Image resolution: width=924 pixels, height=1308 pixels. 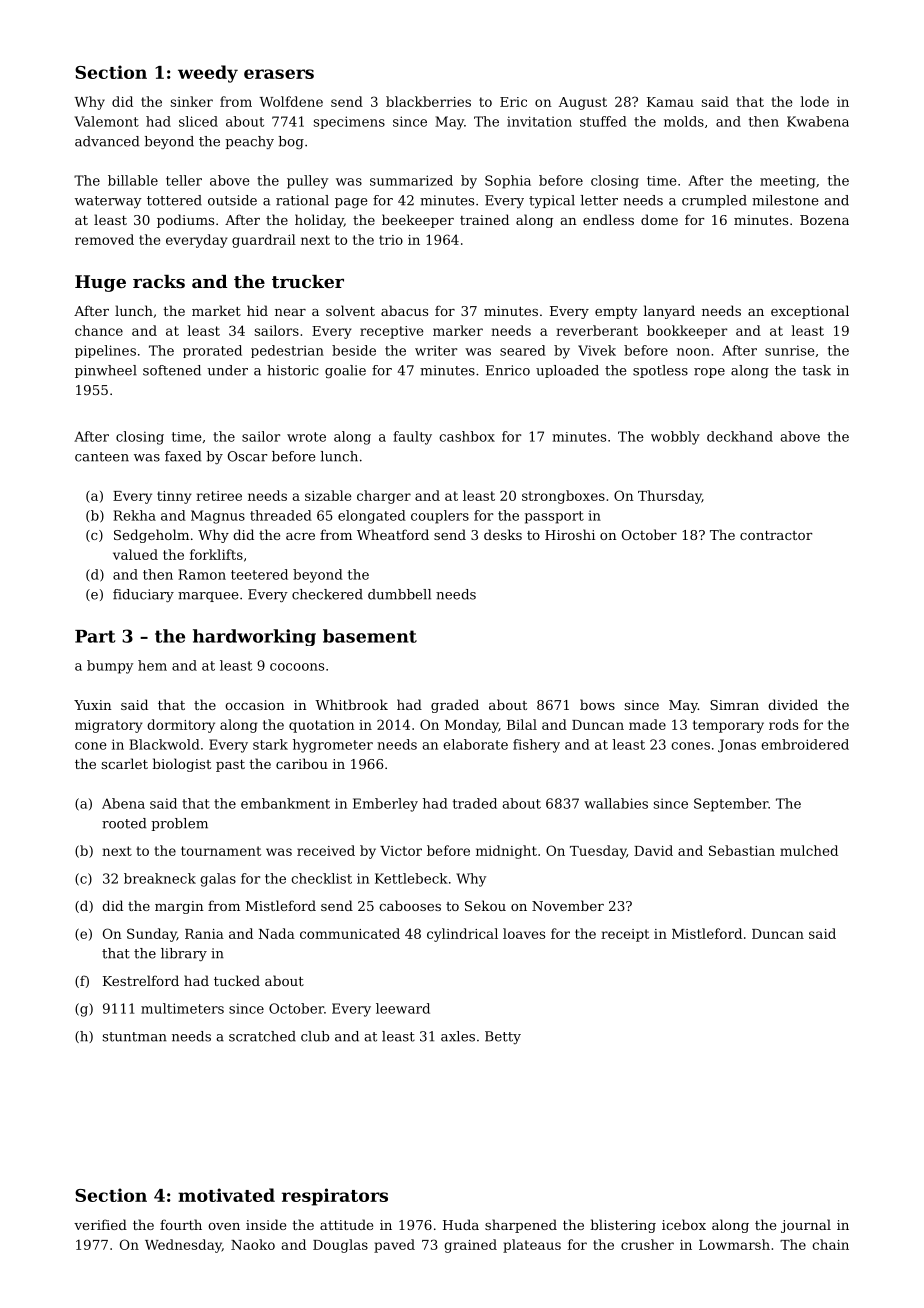 What do you see at coordinates (805, 744) in the page?
I see `embroidered` at bounding box center [805, 744].
